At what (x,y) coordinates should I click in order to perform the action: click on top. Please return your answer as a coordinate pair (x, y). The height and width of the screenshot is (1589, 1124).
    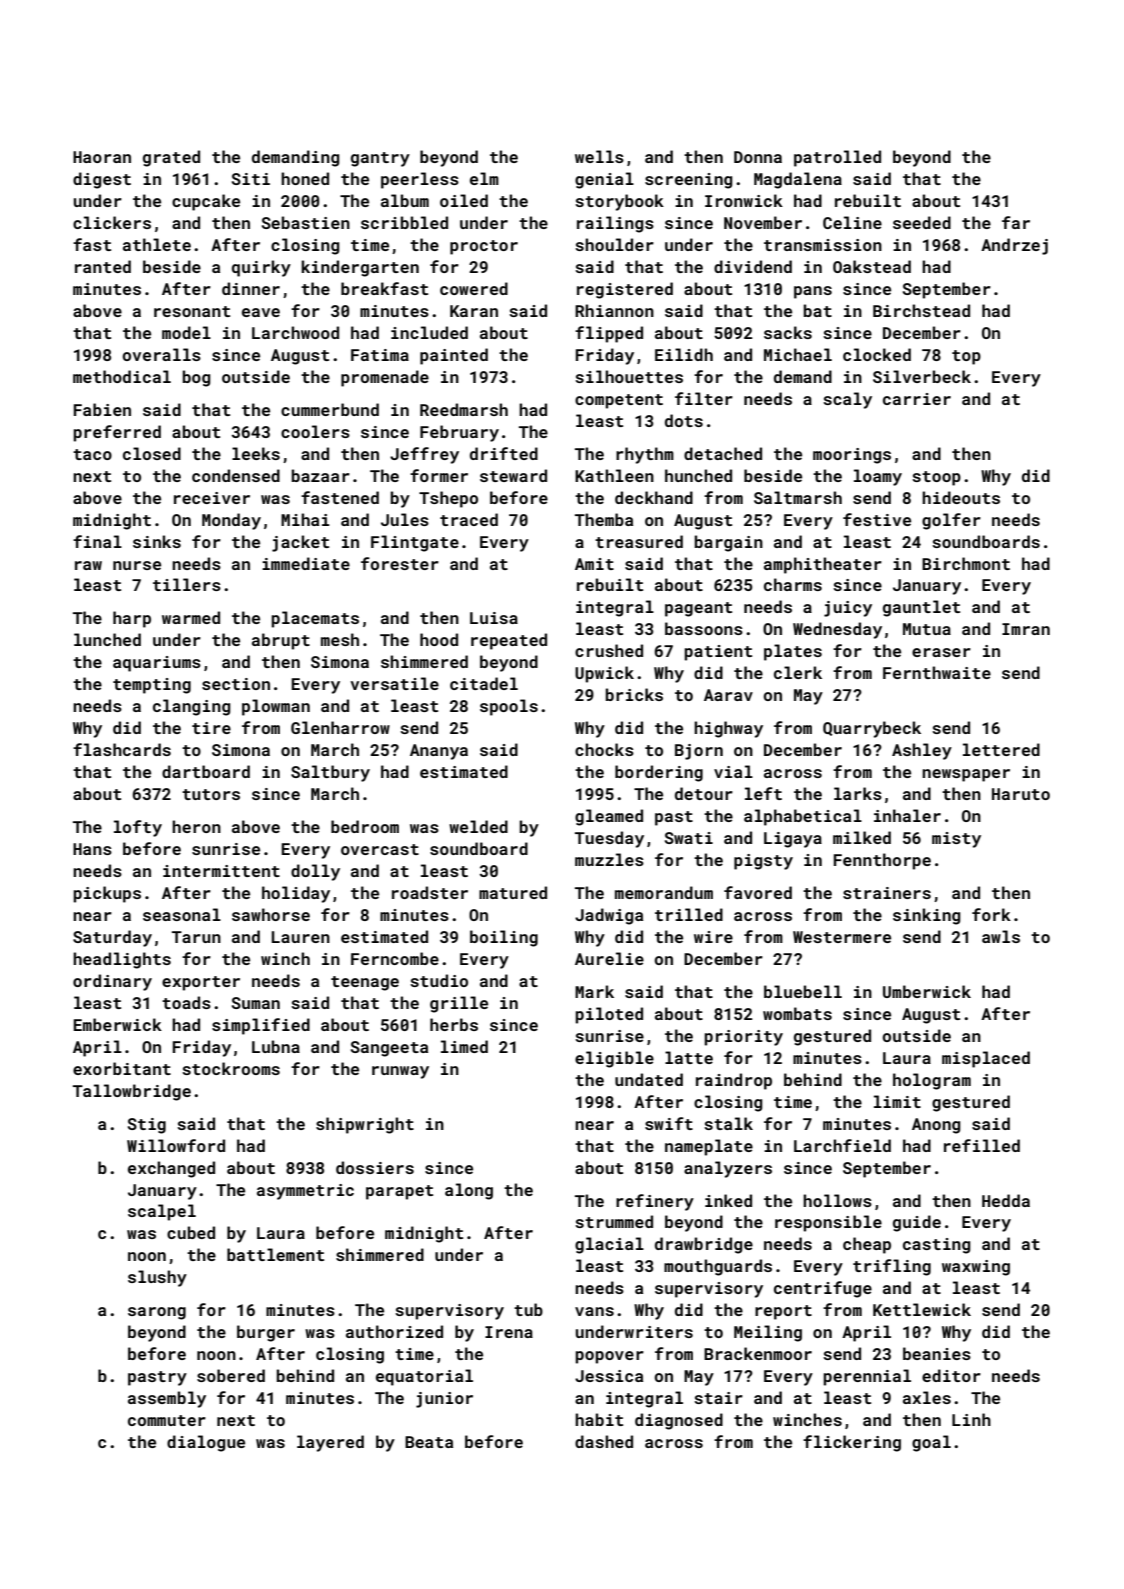
    Looking at the image, I should click on (966, 357).
